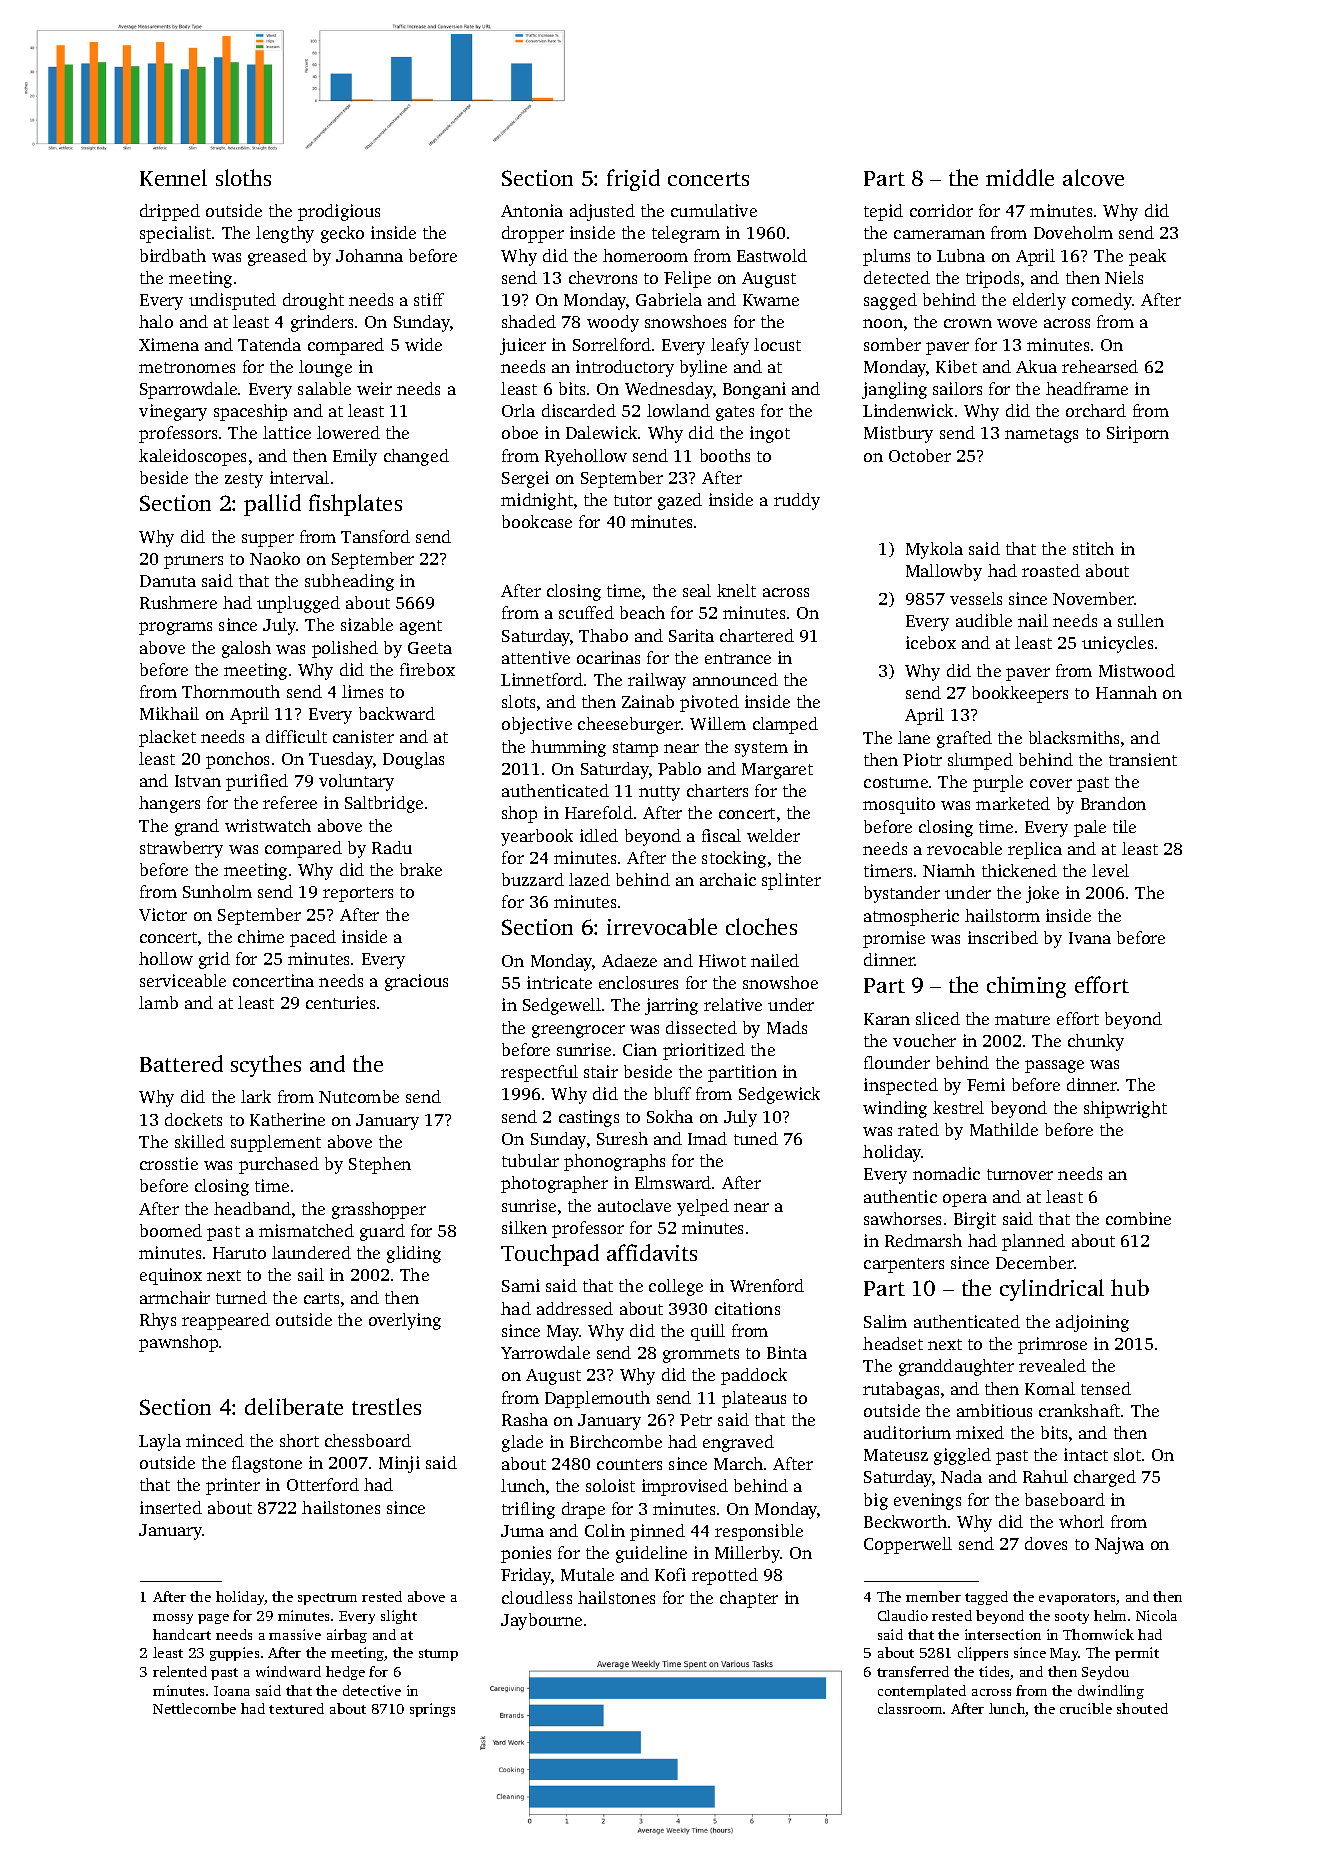 This image has width=1324, height=1872. I want to click on combine, so click(1138, 1218).
